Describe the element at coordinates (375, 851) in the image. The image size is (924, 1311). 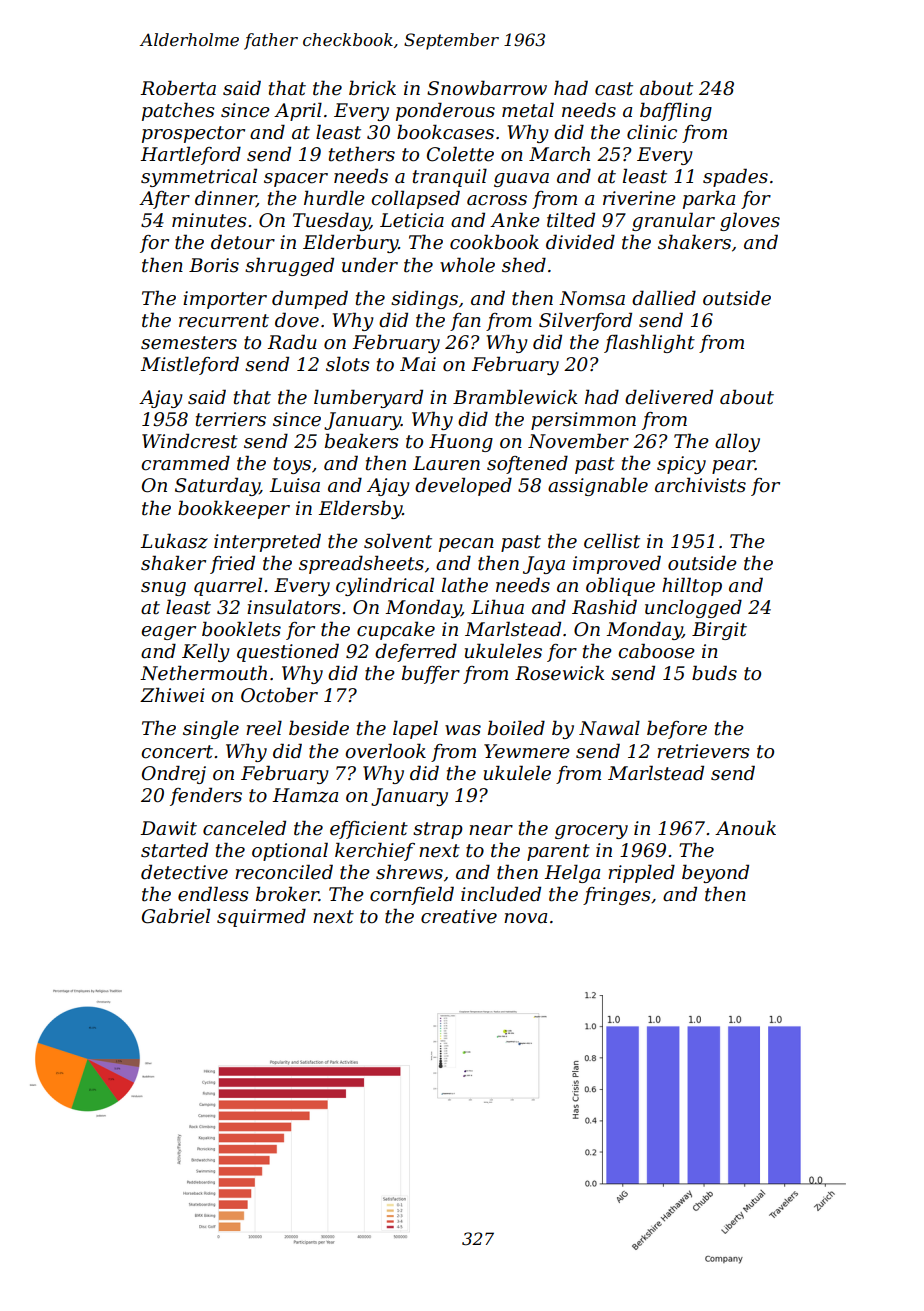
I see `kerchief` at that location.
